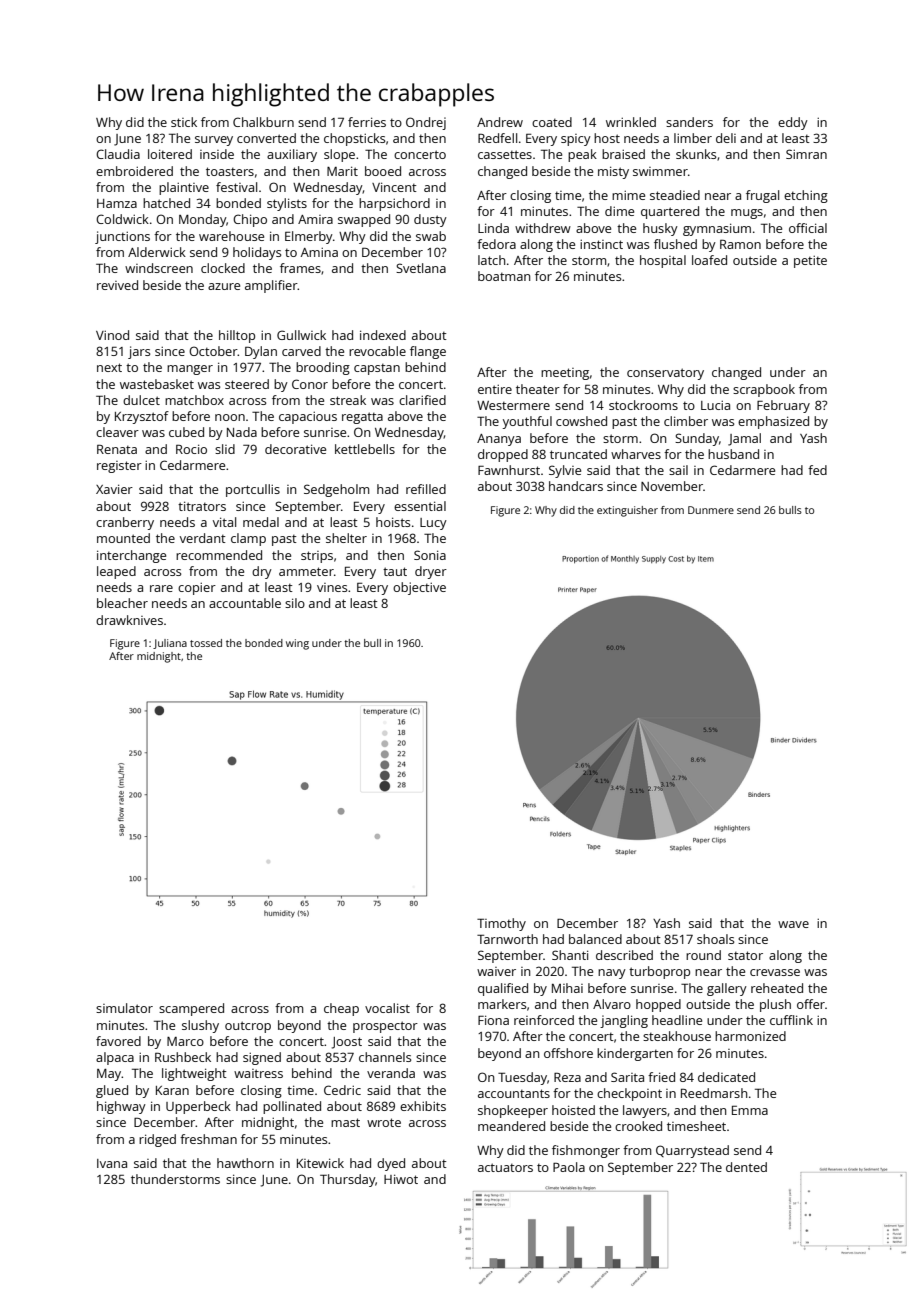 This image has width=924, height=1308. I want to click on Dunmere, so click(711, 510).
